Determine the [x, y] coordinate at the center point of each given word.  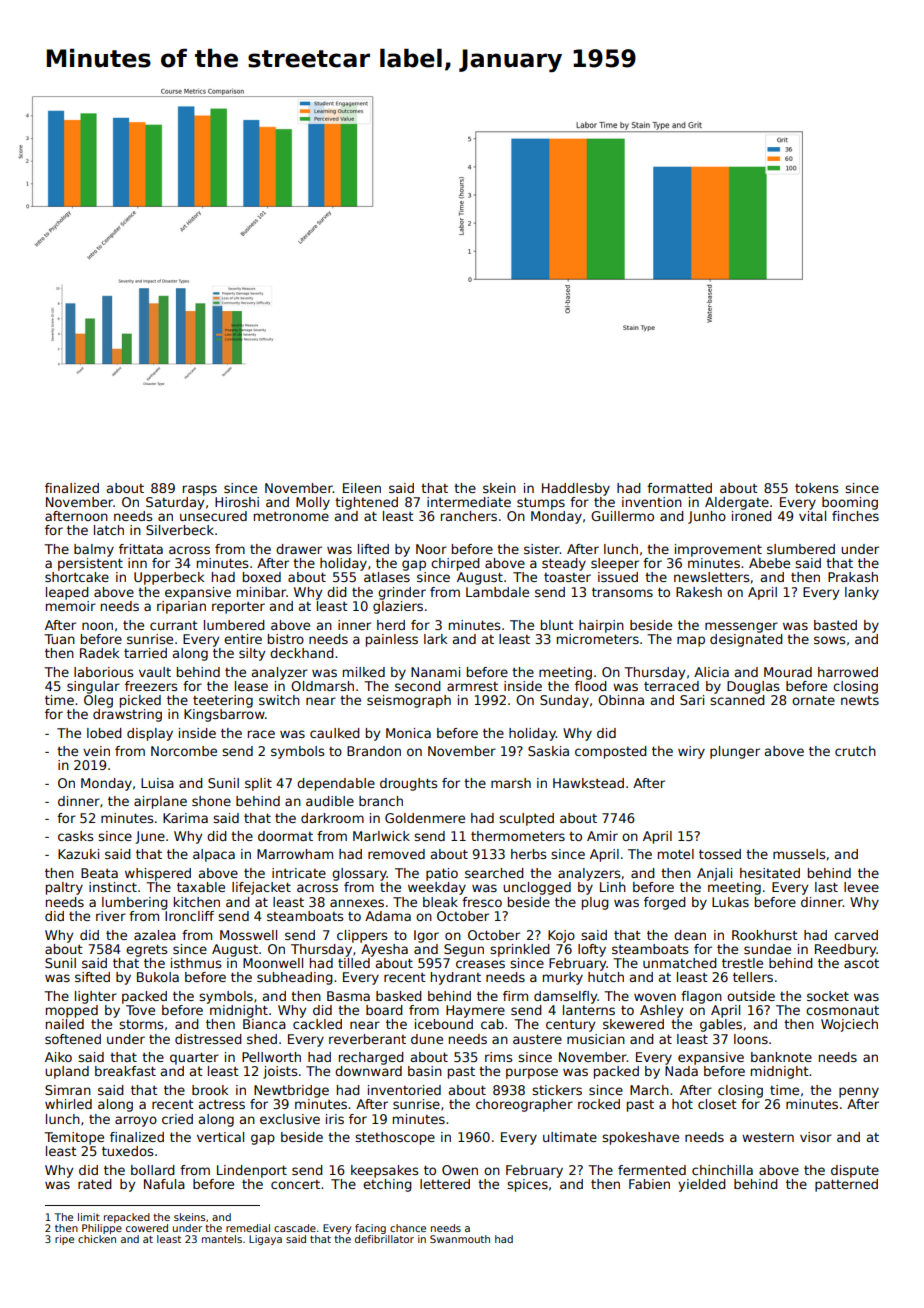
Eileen [362, 488]
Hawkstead [588, 783]
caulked [335, 733]
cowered [147, 1228]
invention [652, 502]
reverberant [367, 1039]
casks [75, 836]
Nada [681, 1071]
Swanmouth [460, 1239]
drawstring [127, 715]
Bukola [158, 977]
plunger [735, 752]
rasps [200, 490]
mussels [799, 854]
